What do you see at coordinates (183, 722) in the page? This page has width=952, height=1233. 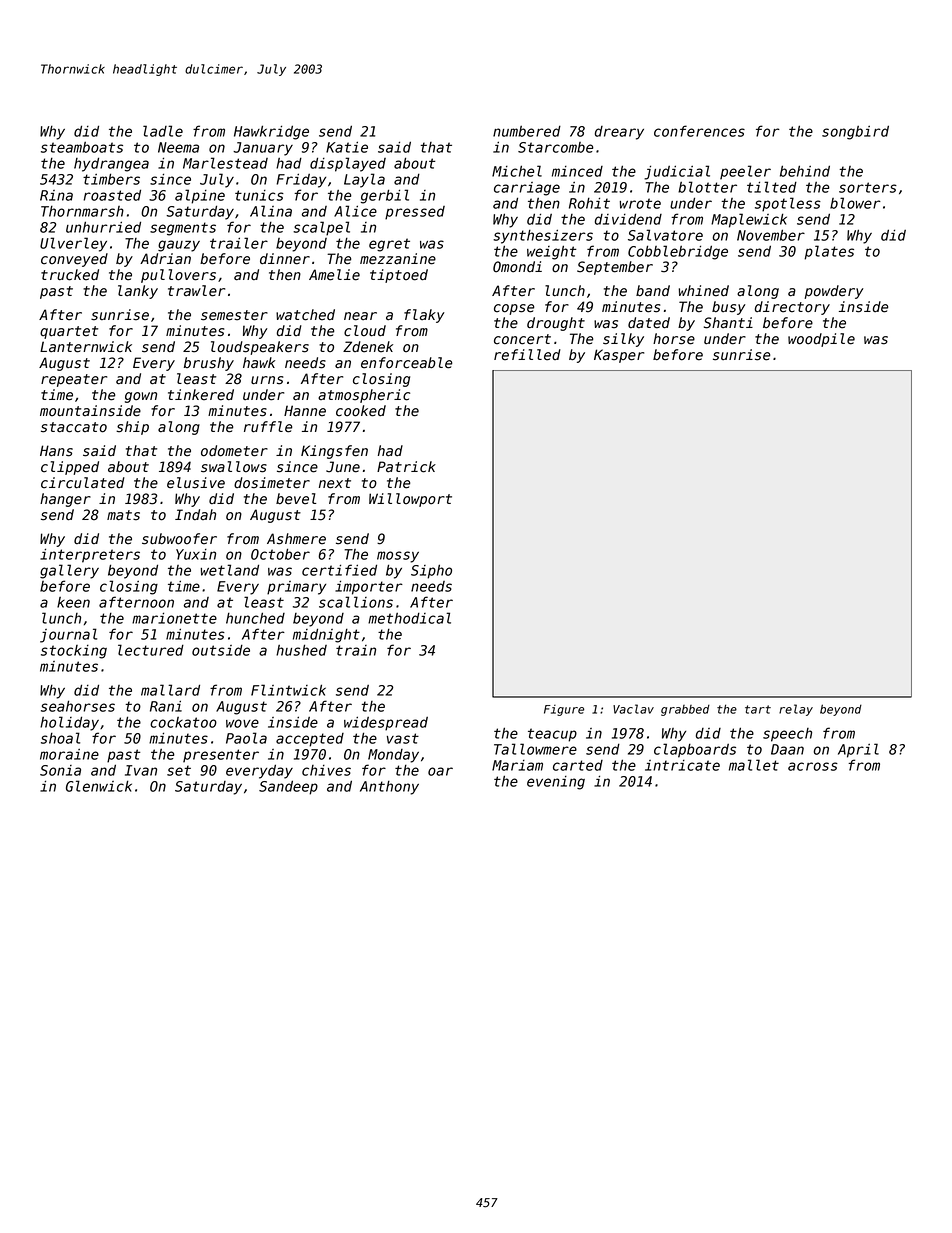 I see `cockatoo` at bounding box center [183, 722].
